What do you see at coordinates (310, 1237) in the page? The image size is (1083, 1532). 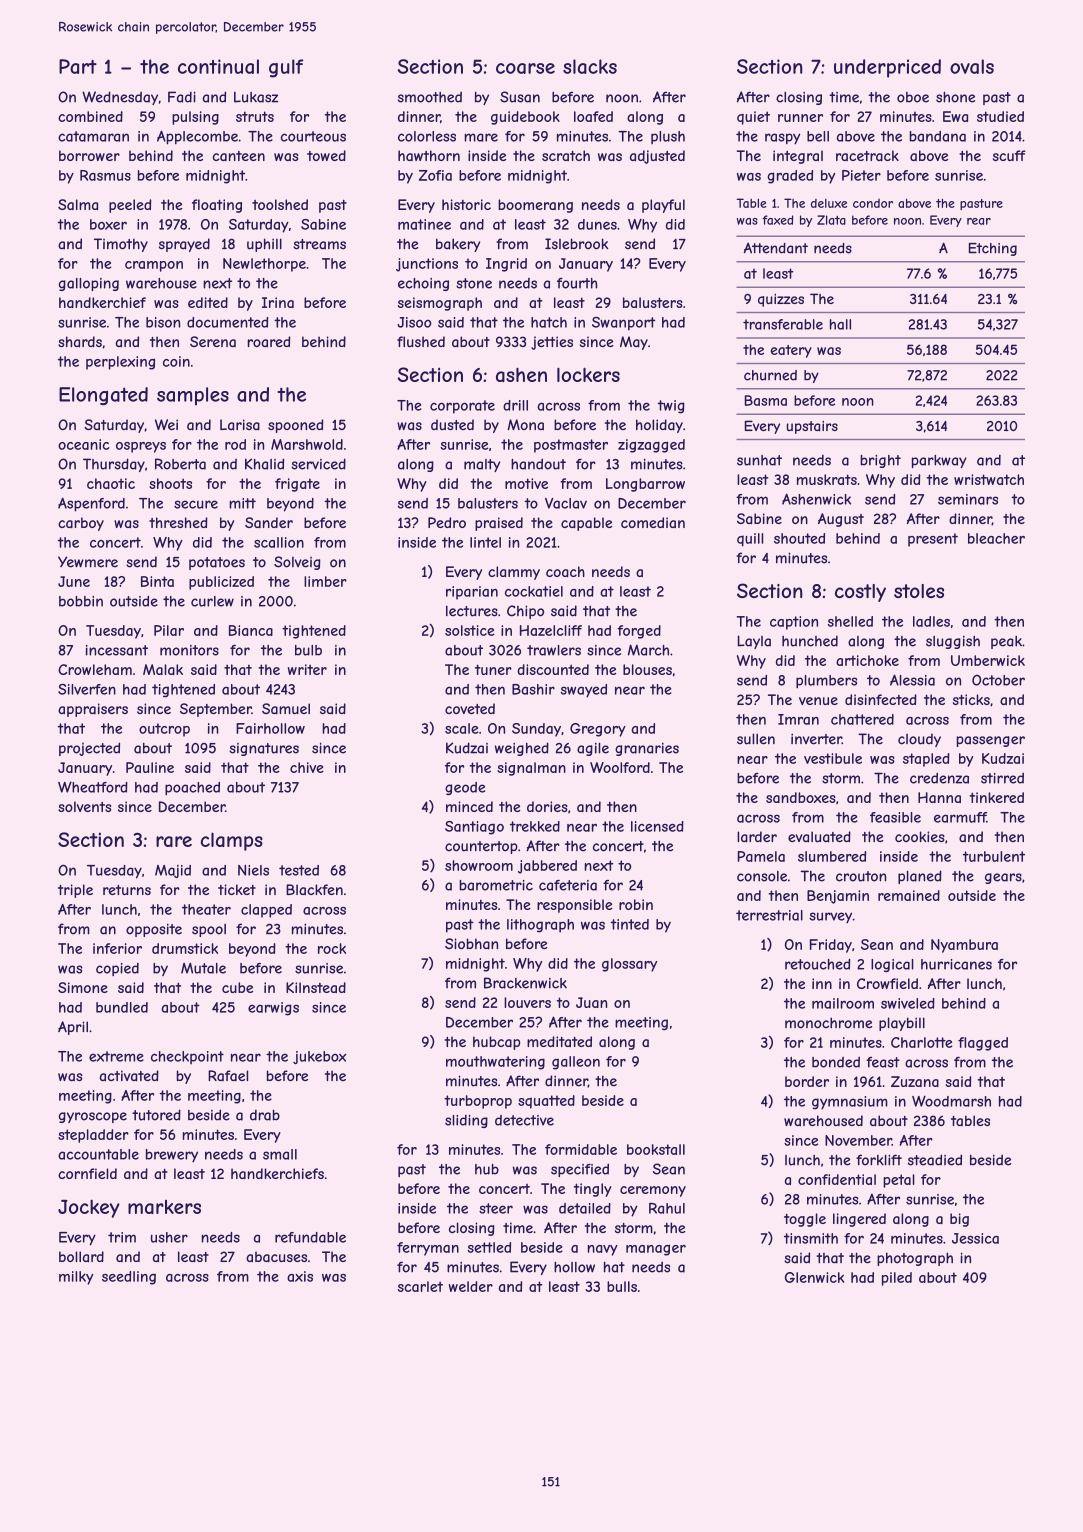 I see `refundable` at bounding box center [310, 1237].
